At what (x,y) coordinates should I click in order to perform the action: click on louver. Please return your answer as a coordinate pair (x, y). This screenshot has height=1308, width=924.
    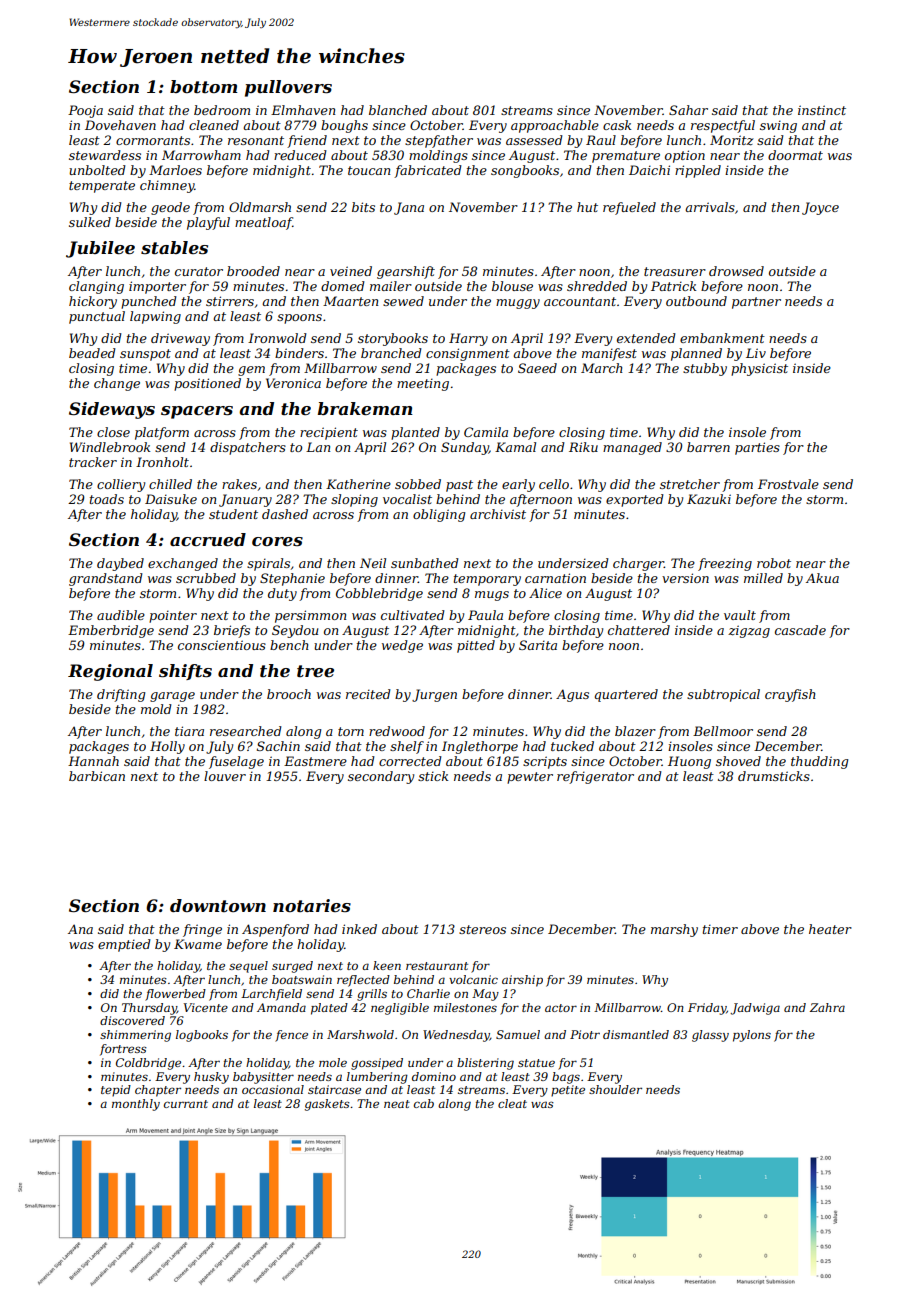
    Looking at the image, I should click on (225, 776).
